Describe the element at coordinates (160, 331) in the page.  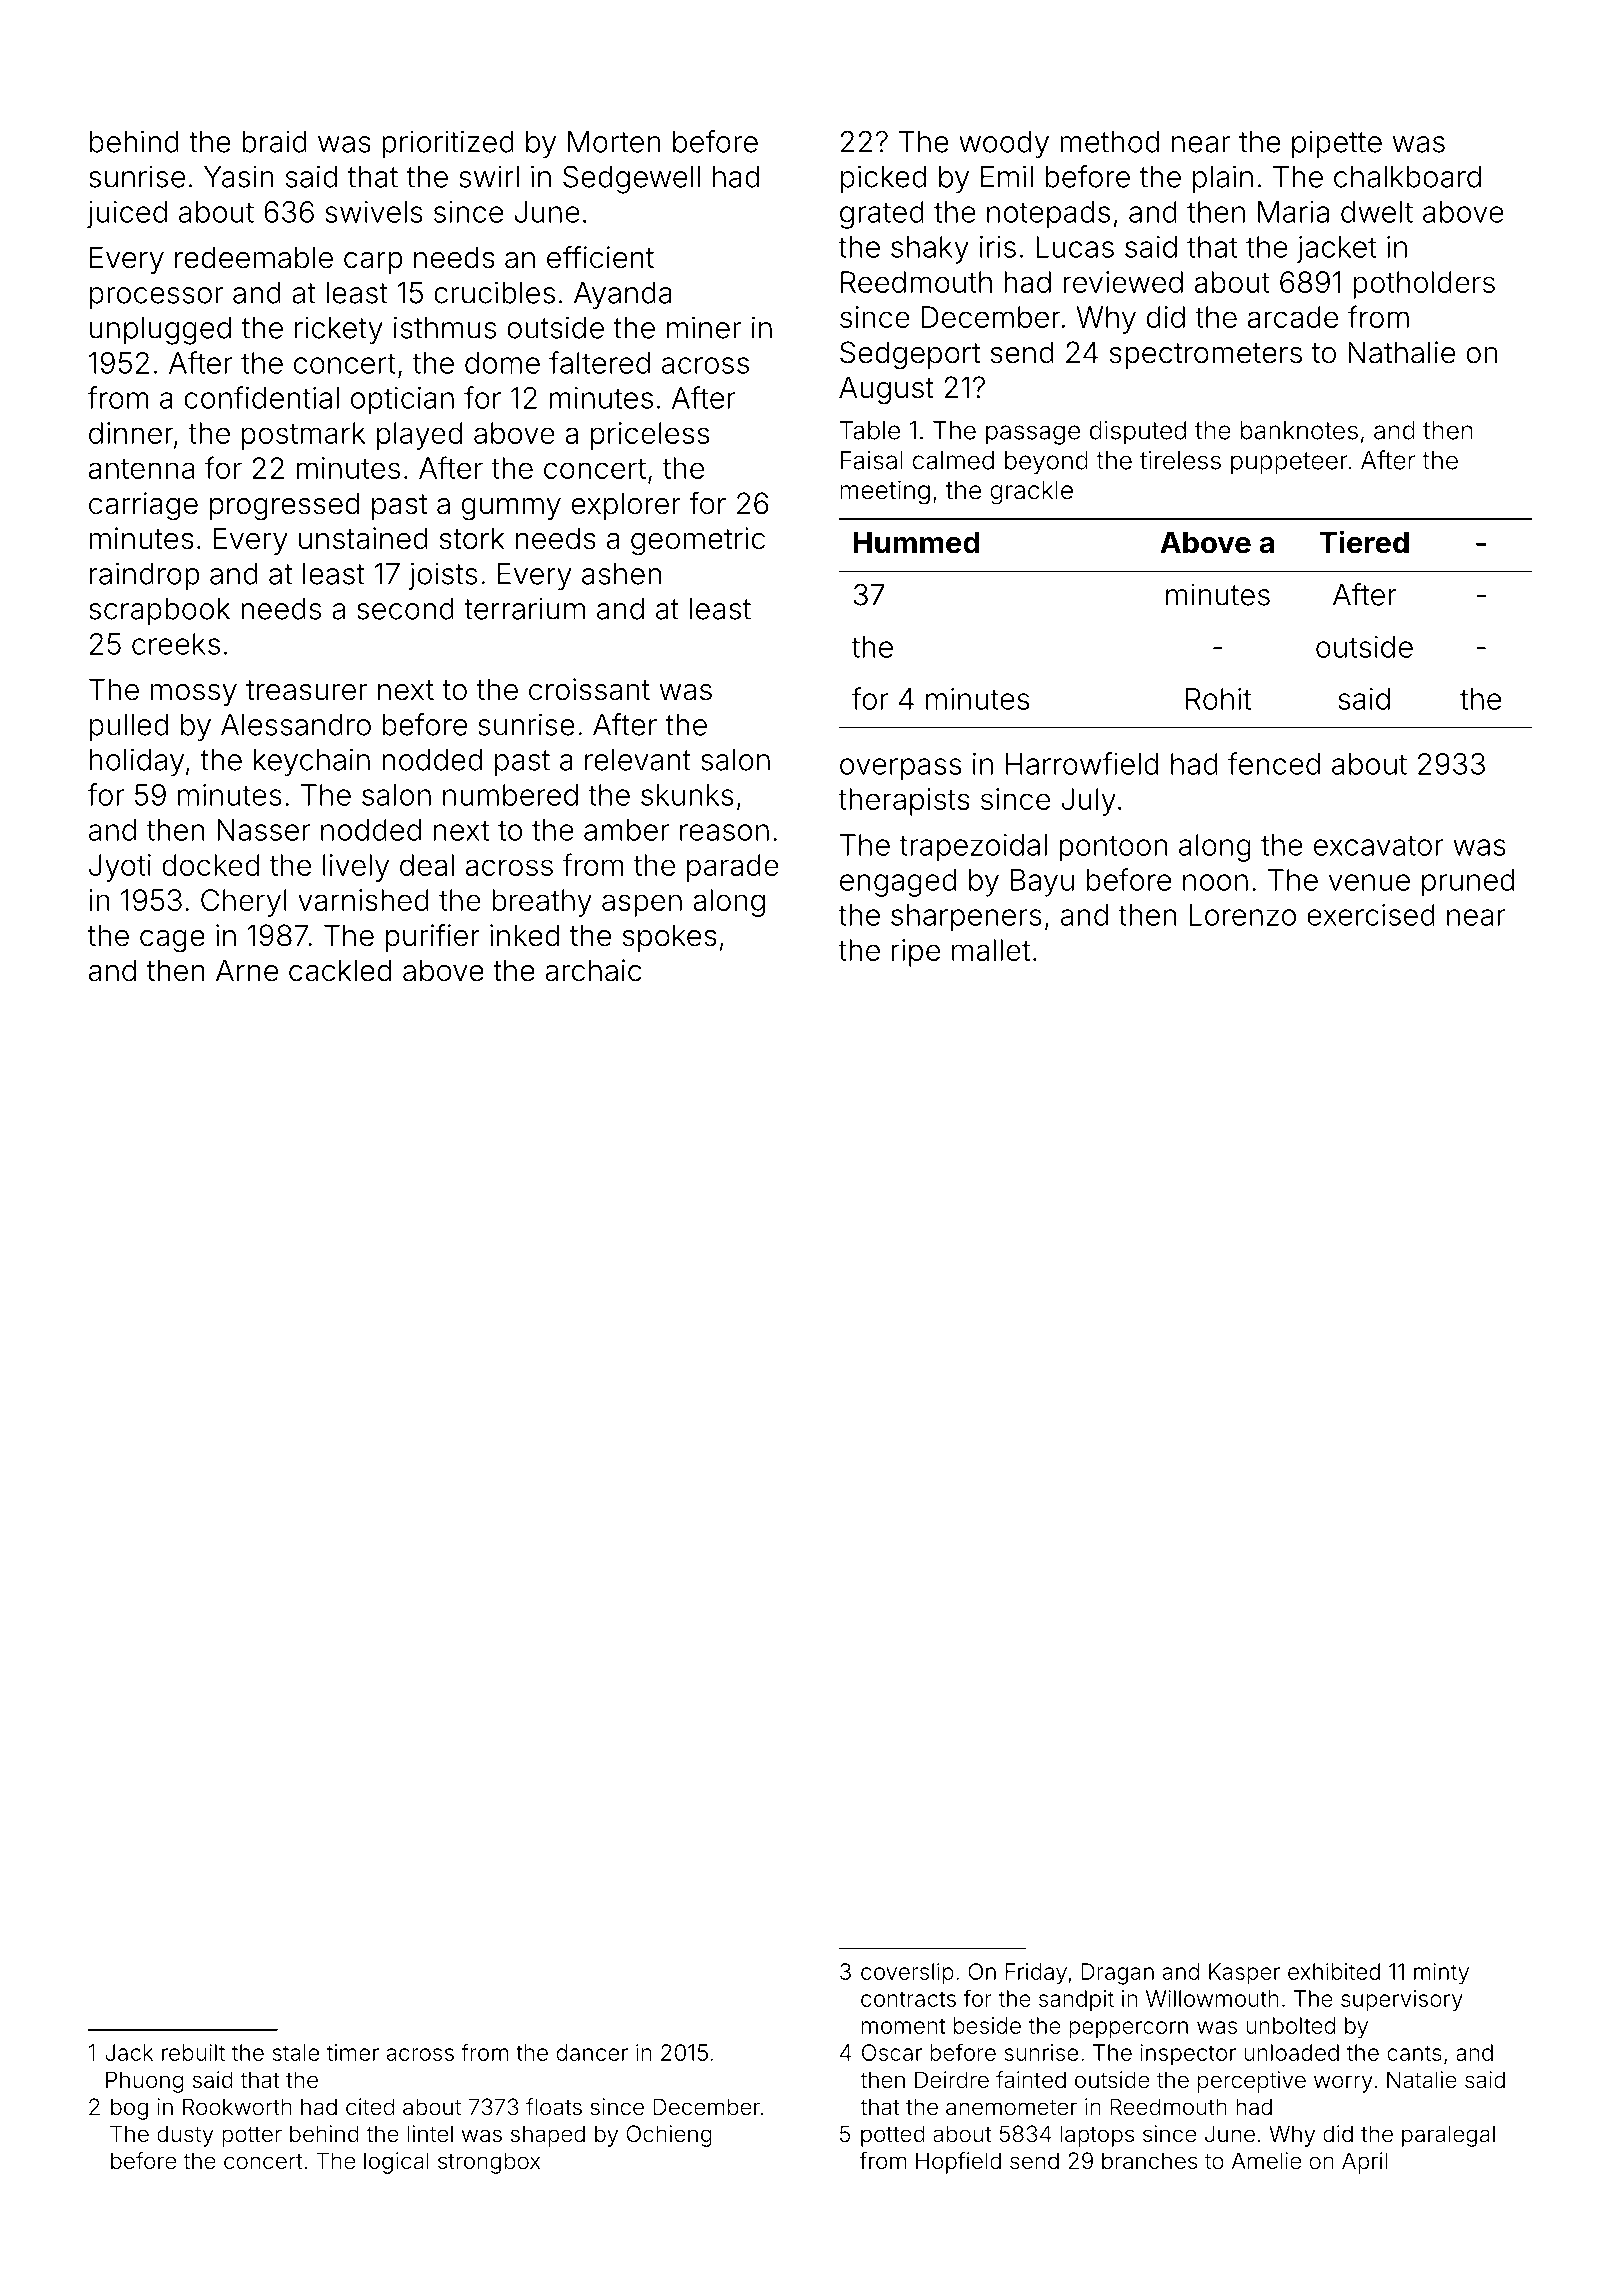
I see `unplugged` at that location.
